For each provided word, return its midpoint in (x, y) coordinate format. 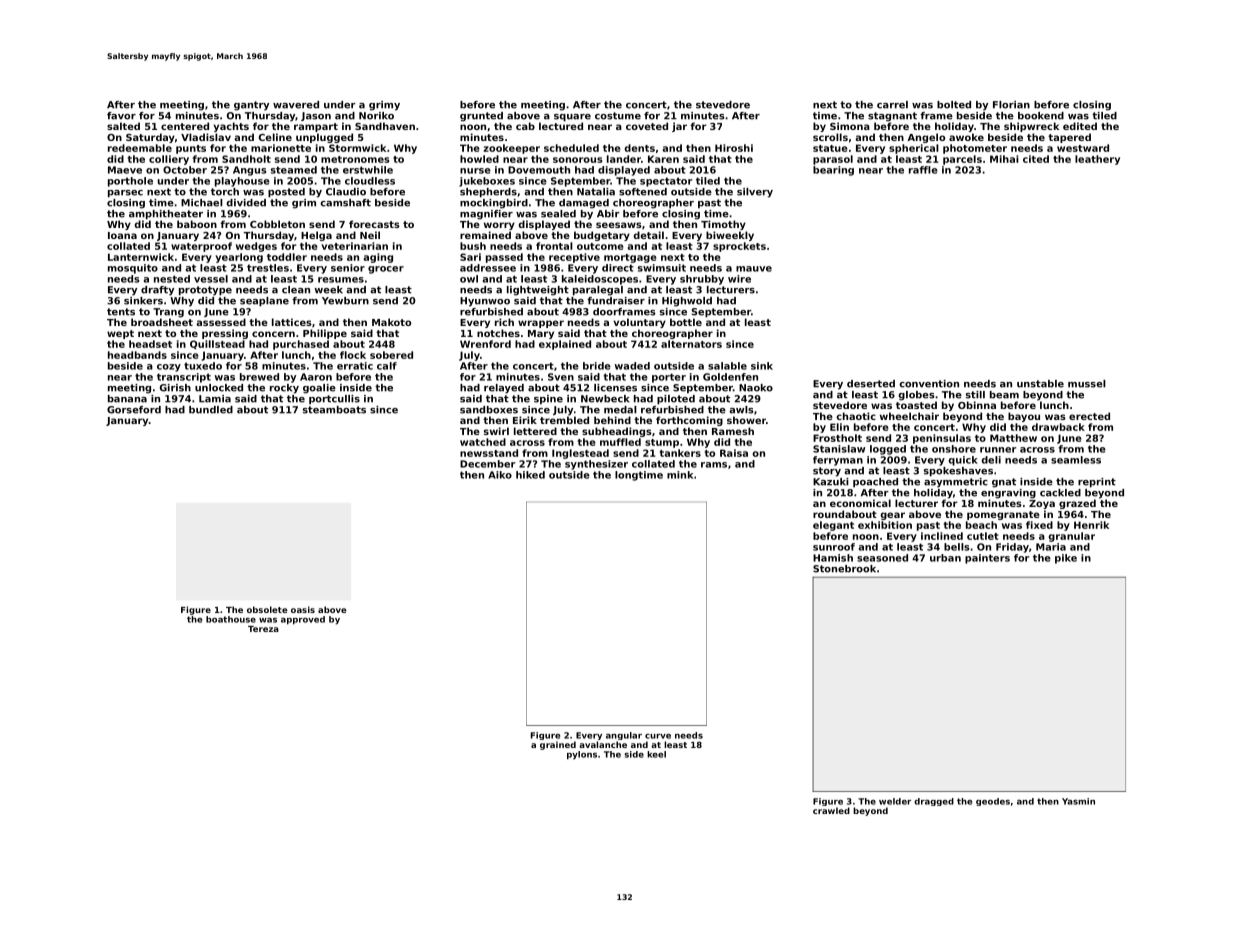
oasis (303, 609)
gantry (251, 106)
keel (656, 754)
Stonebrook (844, 569)
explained (565, 345)
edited (1080, 126)
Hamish (833, 558)
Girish (175, 388)
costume (618, 116)
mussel (1087, 384)
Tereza (263, 629)
